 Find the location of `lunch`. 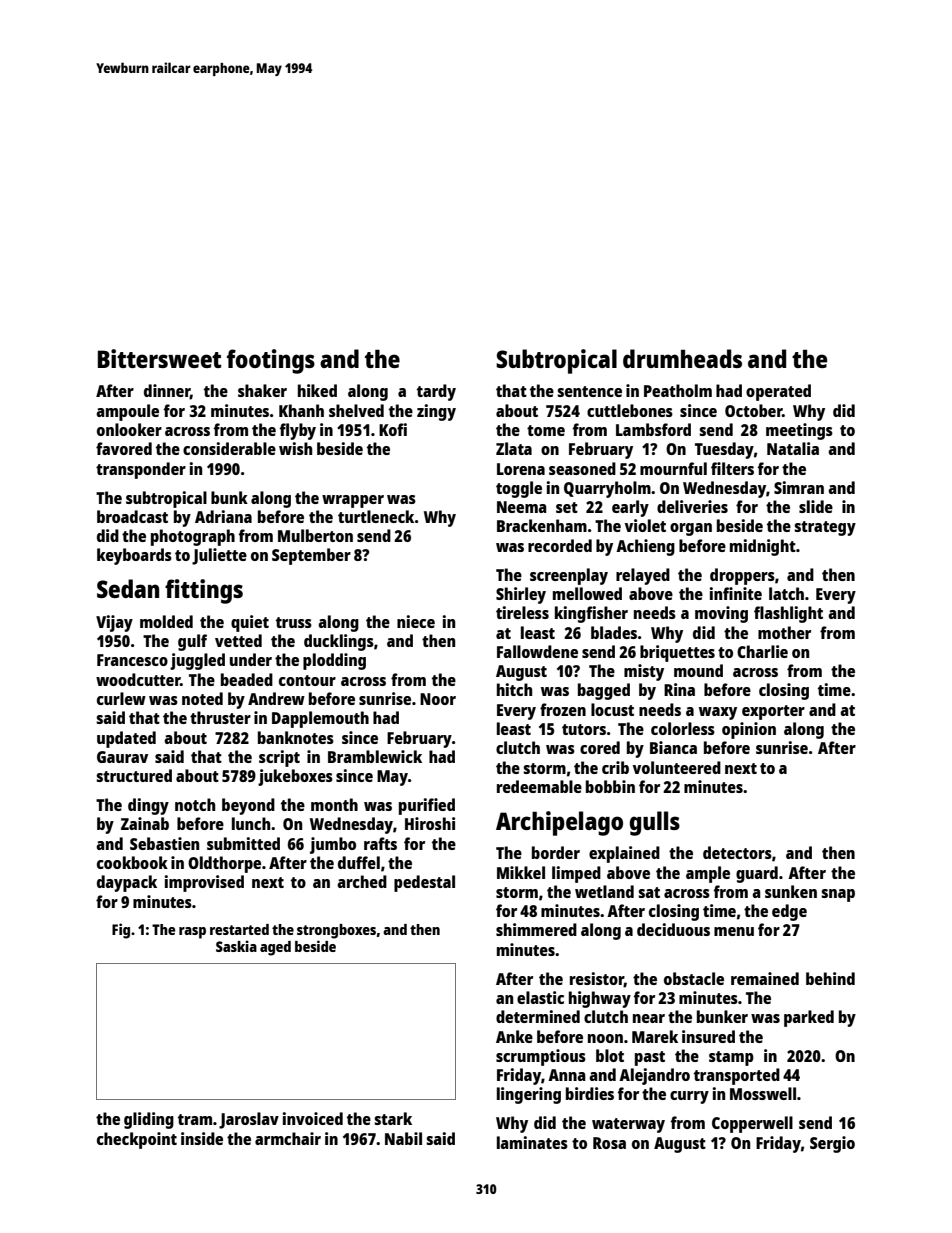

lunch is located at coordinates (251, 823).
